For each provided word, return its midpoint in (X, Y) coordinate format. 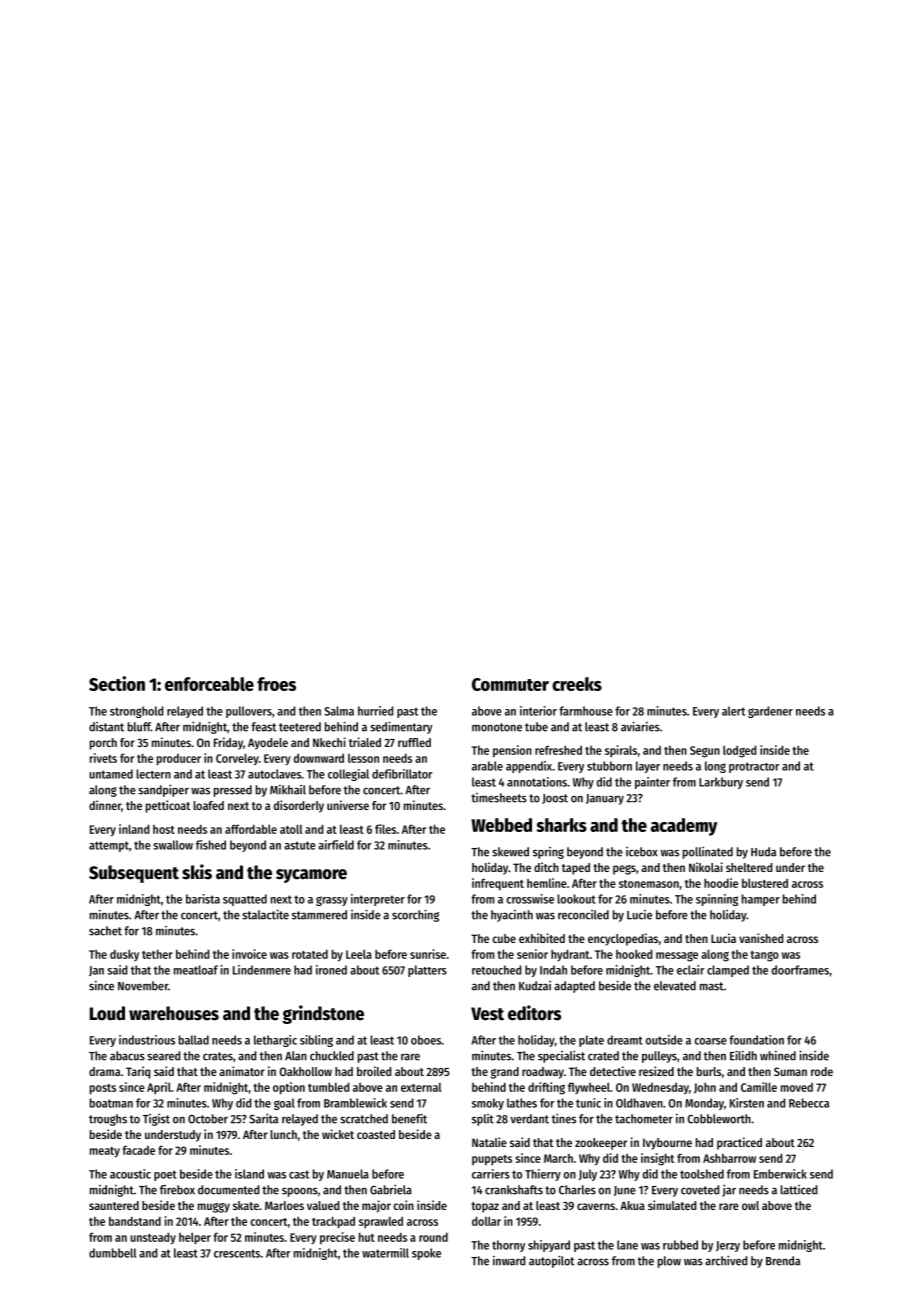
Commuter (510, 684)
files (385, 829)
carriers (491, 1174)
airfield (336, 845)
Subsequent (134, 874)
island (249, 1174)
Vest (487, 1014)
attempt (109, 846)
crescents (237, 1253)
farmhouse (586, 711)
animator (242, 1071)
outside (664, 1040)
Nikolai (706, 867)
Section (117, 683)
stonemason (649, 884)
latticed (798, 1190)
